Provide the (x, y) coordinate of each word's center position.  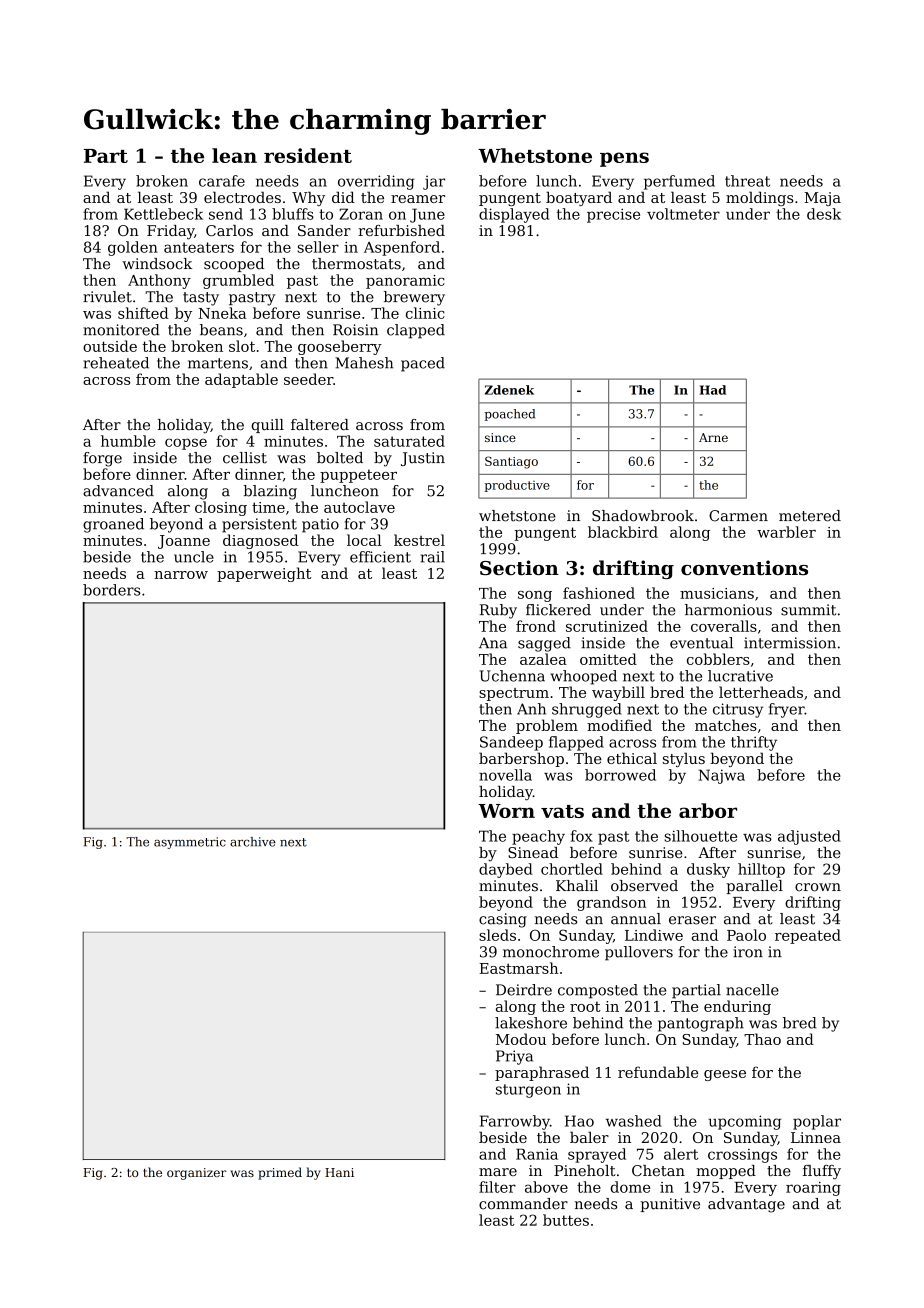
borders (111, 590)
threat (747, 181)
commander (523, 1204)
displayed (514, 215)
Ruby (498, 611)
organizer (197, 1174)
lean (234, 155)
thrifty (754, 743)
